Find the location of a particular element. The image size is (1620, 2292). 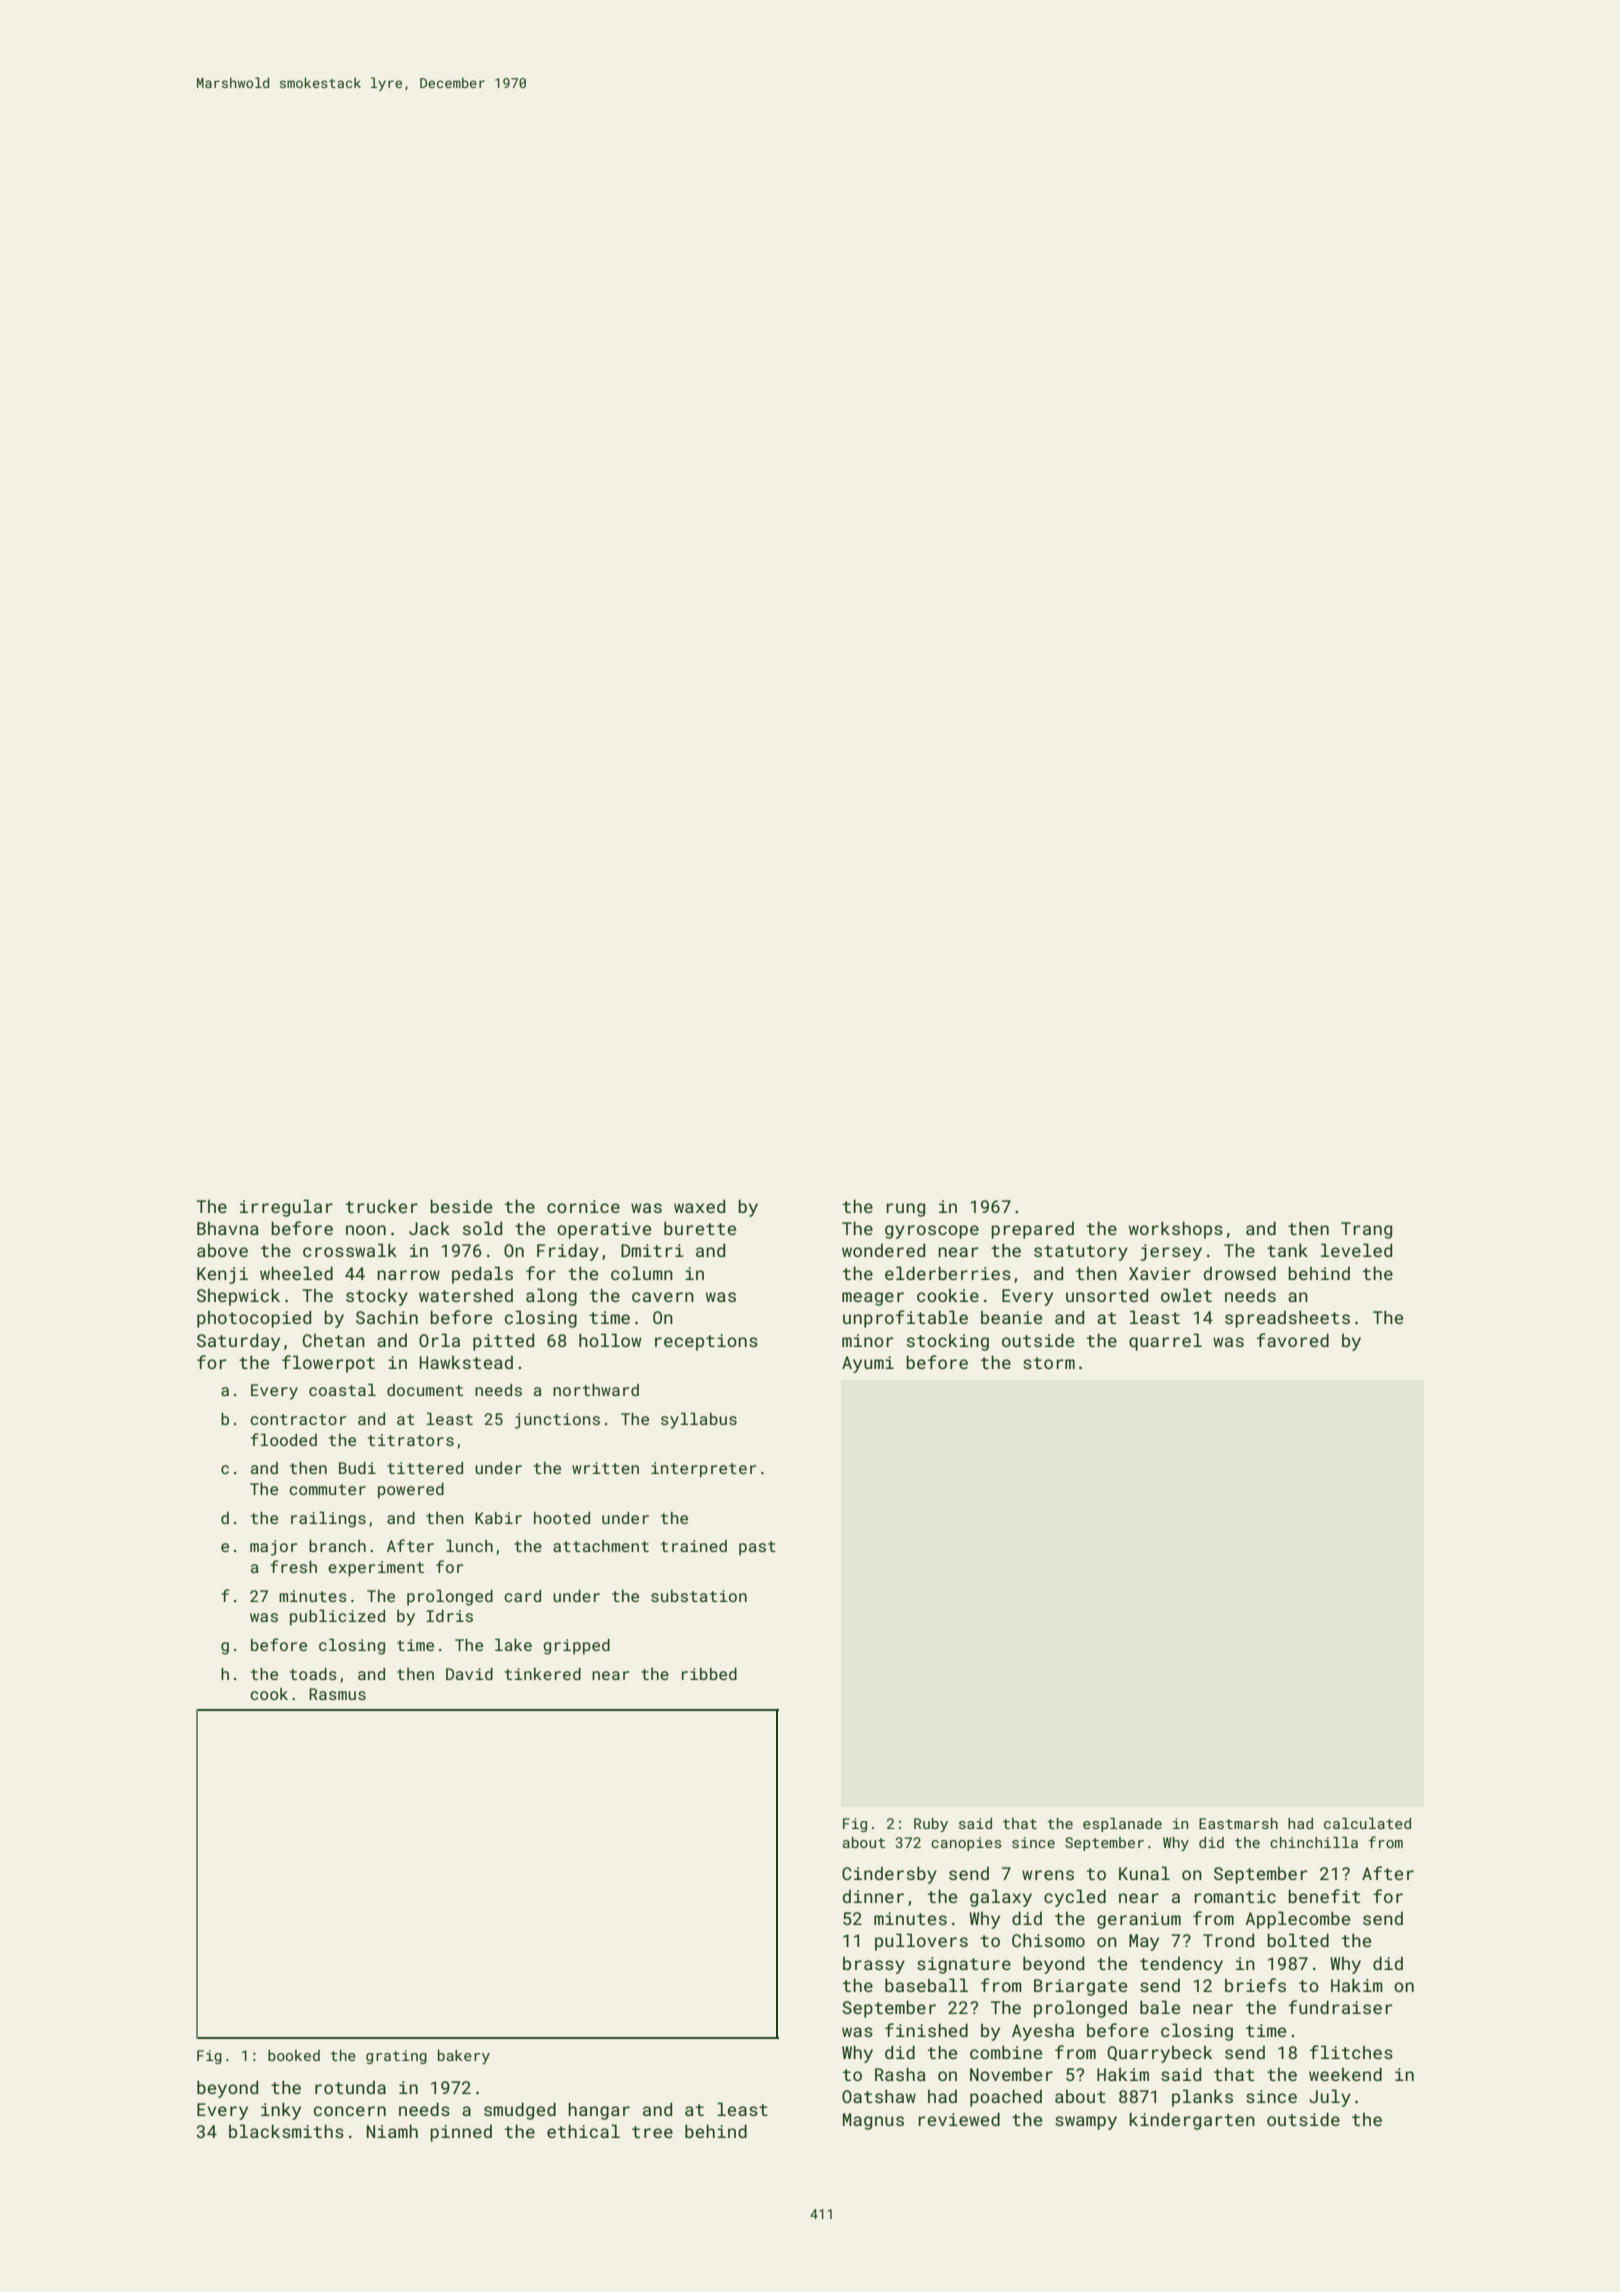

Dmitri is located at coordinates (652, 1250).
